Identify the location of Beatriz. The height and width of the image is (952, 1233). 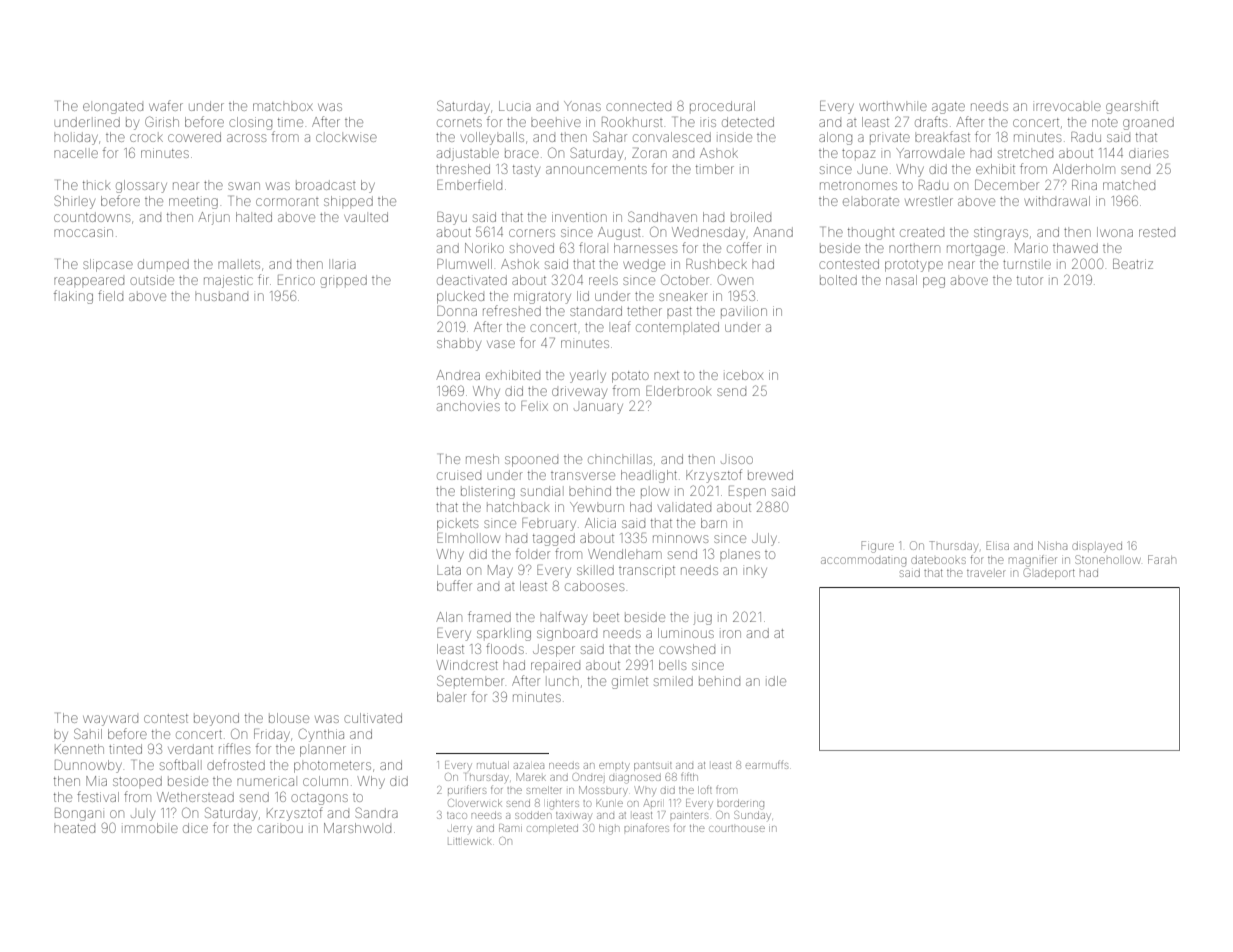
(1133, 264).
